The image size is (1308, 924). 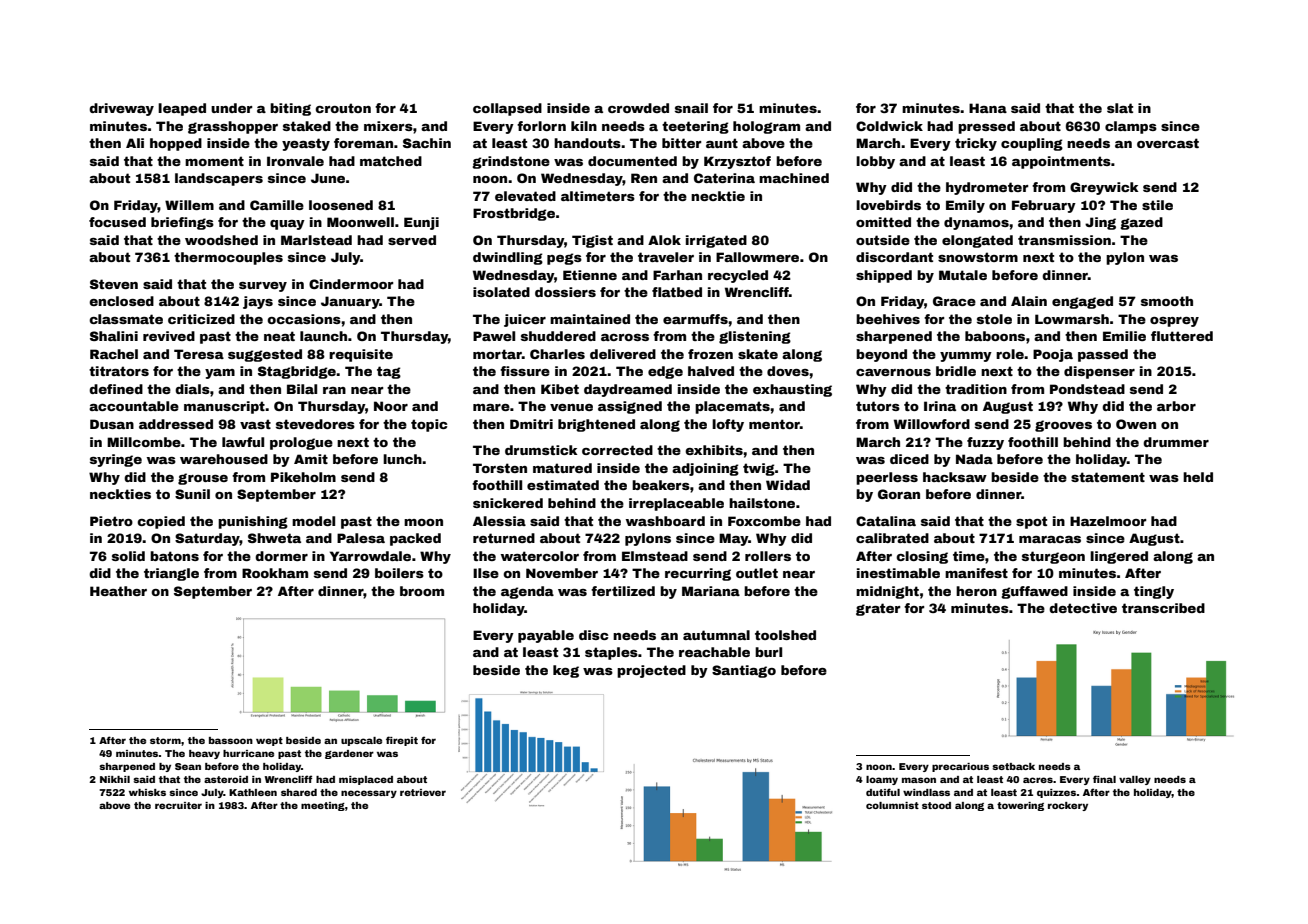 What do you see at coordinates (878, 406) in the page?
I see `tutors` at bounding box center [878, 406].
